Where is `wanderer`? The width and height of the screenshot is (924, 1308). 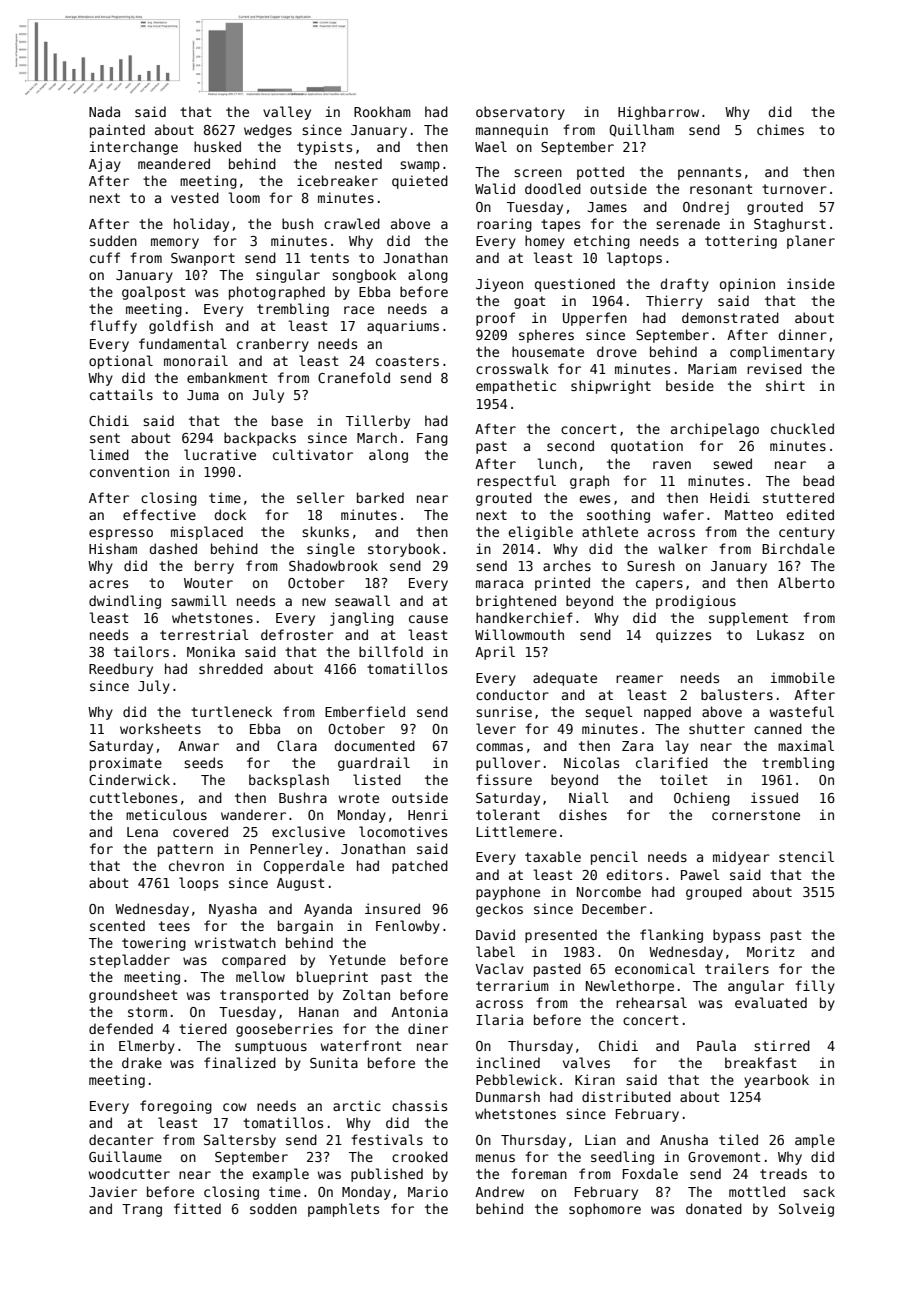 wanderer is located at coordinates (253, 814).
